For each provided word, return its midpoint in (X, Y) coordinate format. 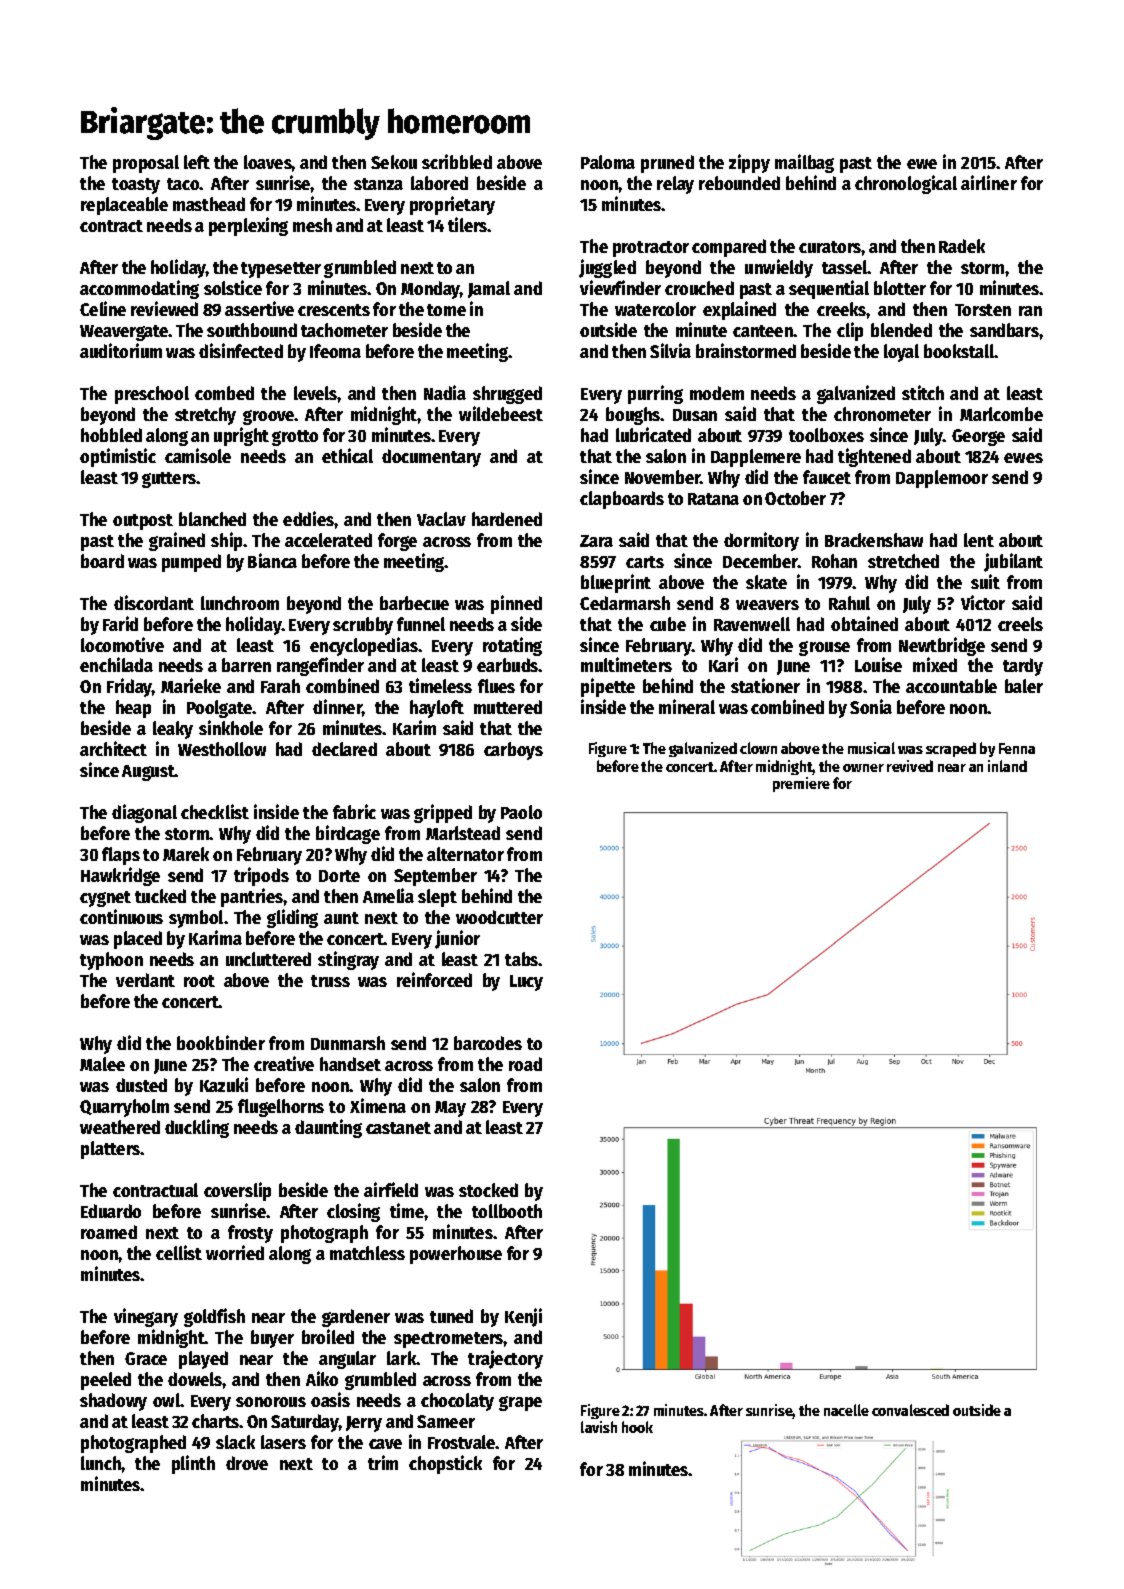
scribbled (457, 161)
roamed (109, 1232)
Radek (962, 246)
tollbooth (507, 1211)
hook (637, 1427)
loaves (268, 162)
